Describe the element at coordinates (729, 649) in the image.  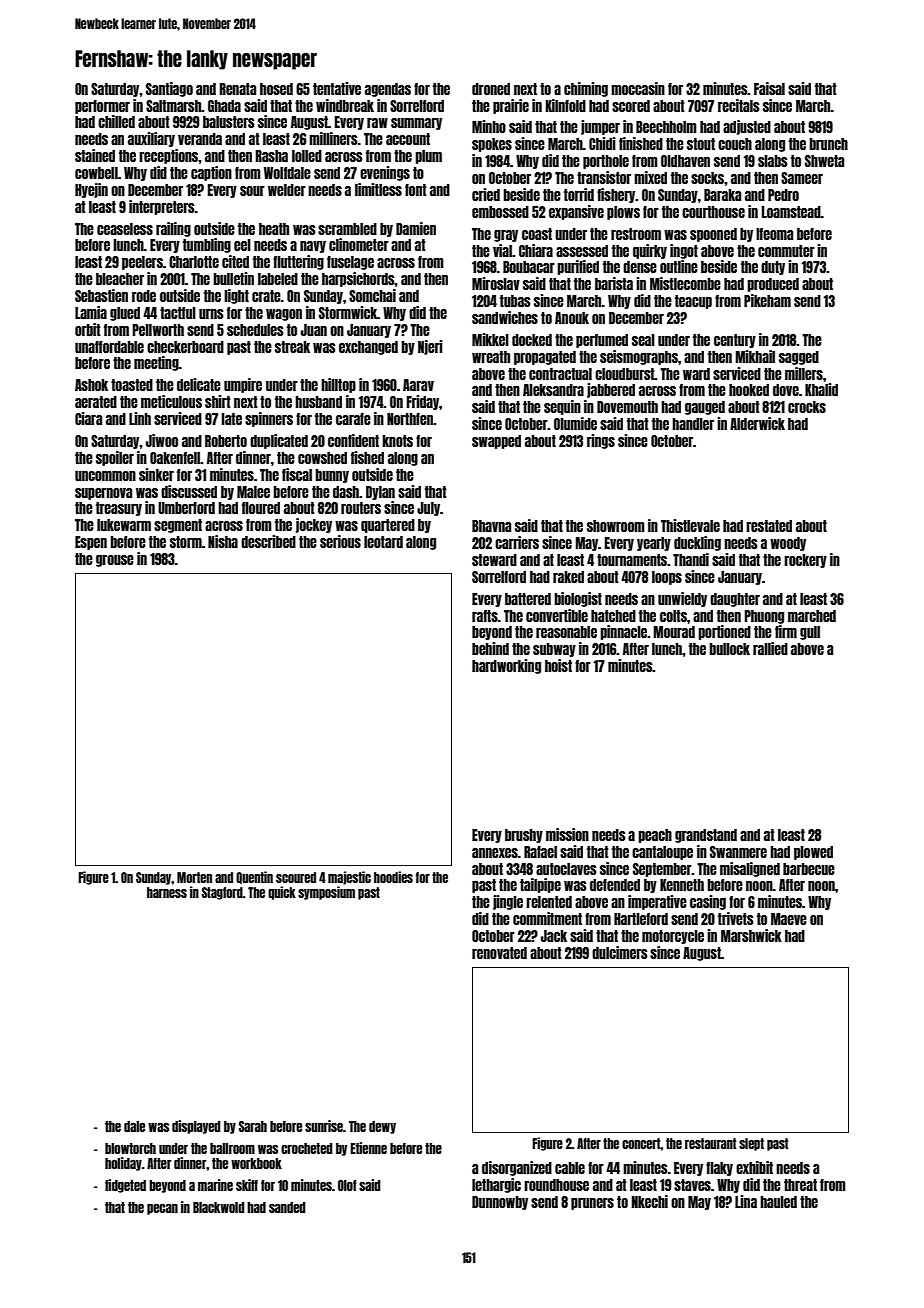
I see `bullock` at that location.
